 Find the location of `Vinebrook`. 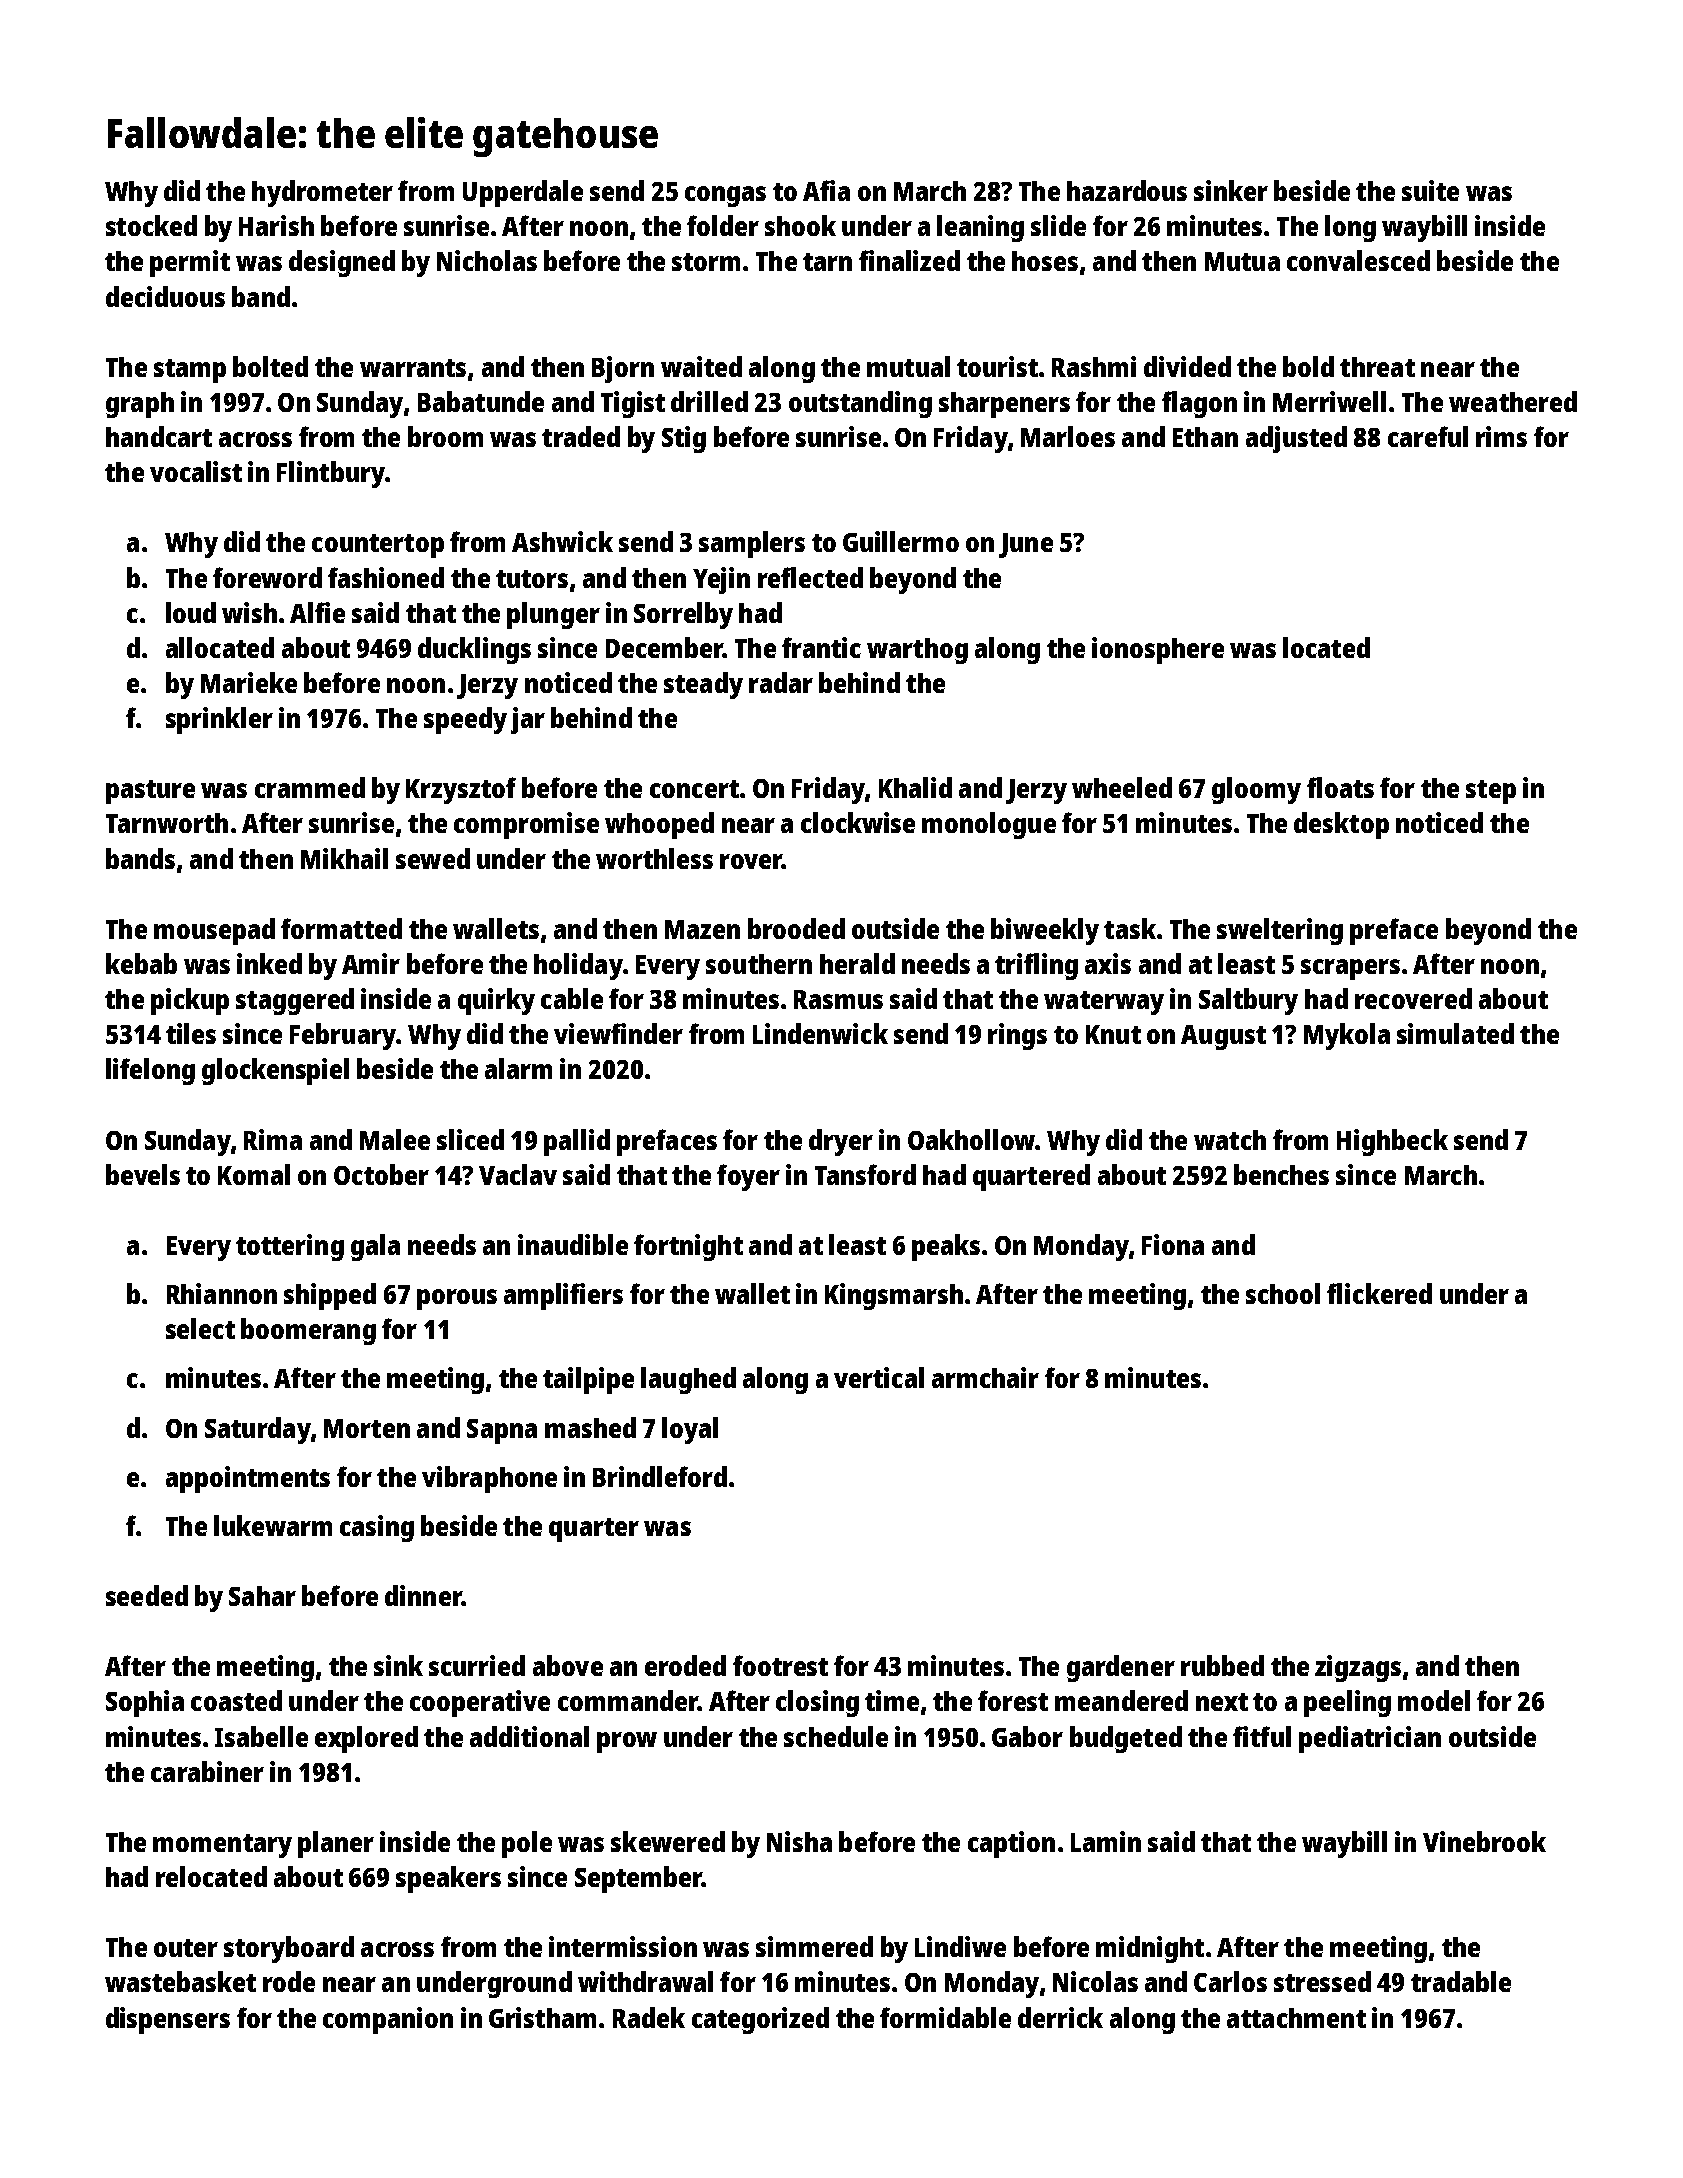

Vinebrook is located at coordinates (1484, 1841).
